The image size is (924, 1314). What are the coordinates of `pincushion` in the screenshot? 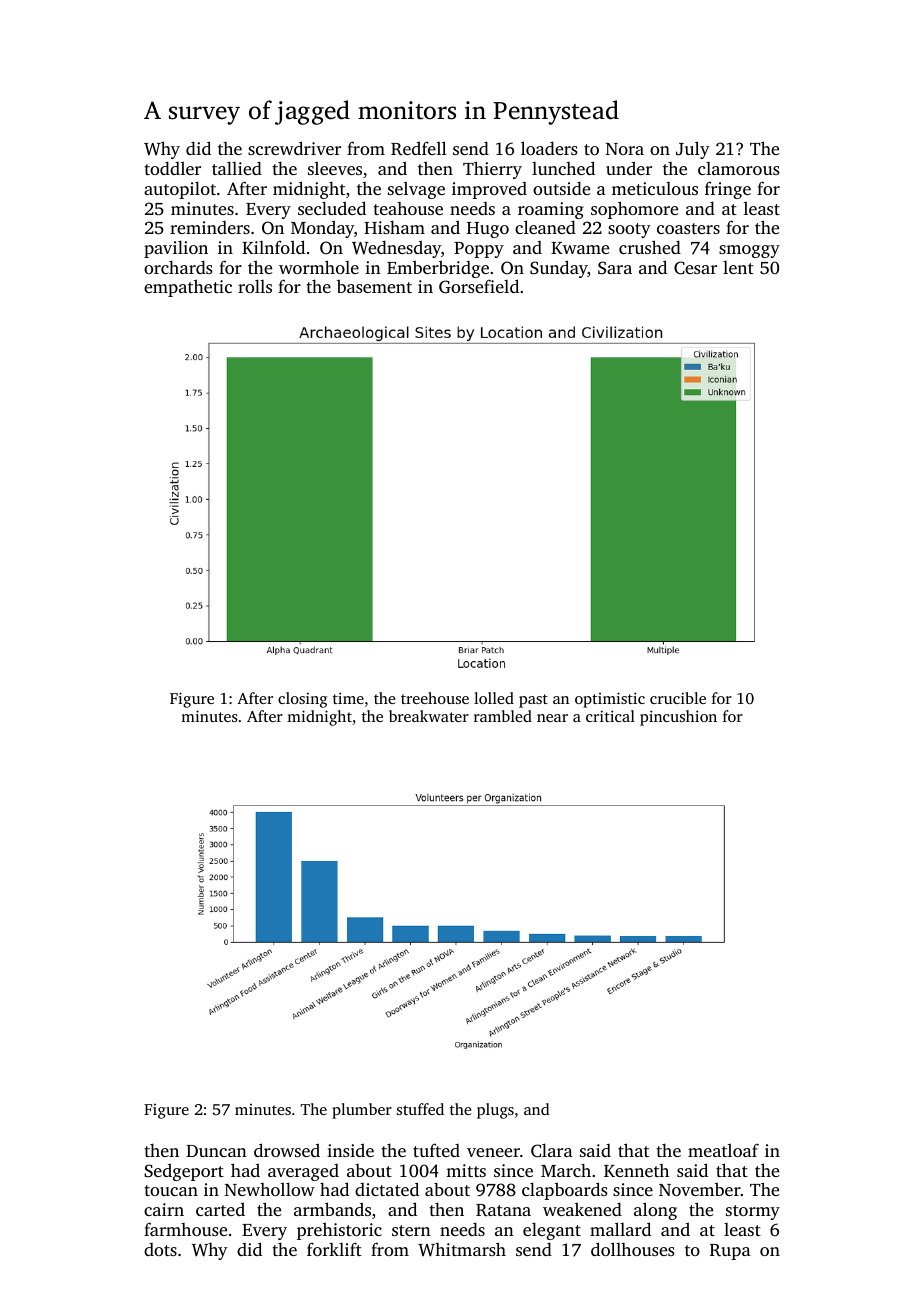 It's located at (678, 718).
